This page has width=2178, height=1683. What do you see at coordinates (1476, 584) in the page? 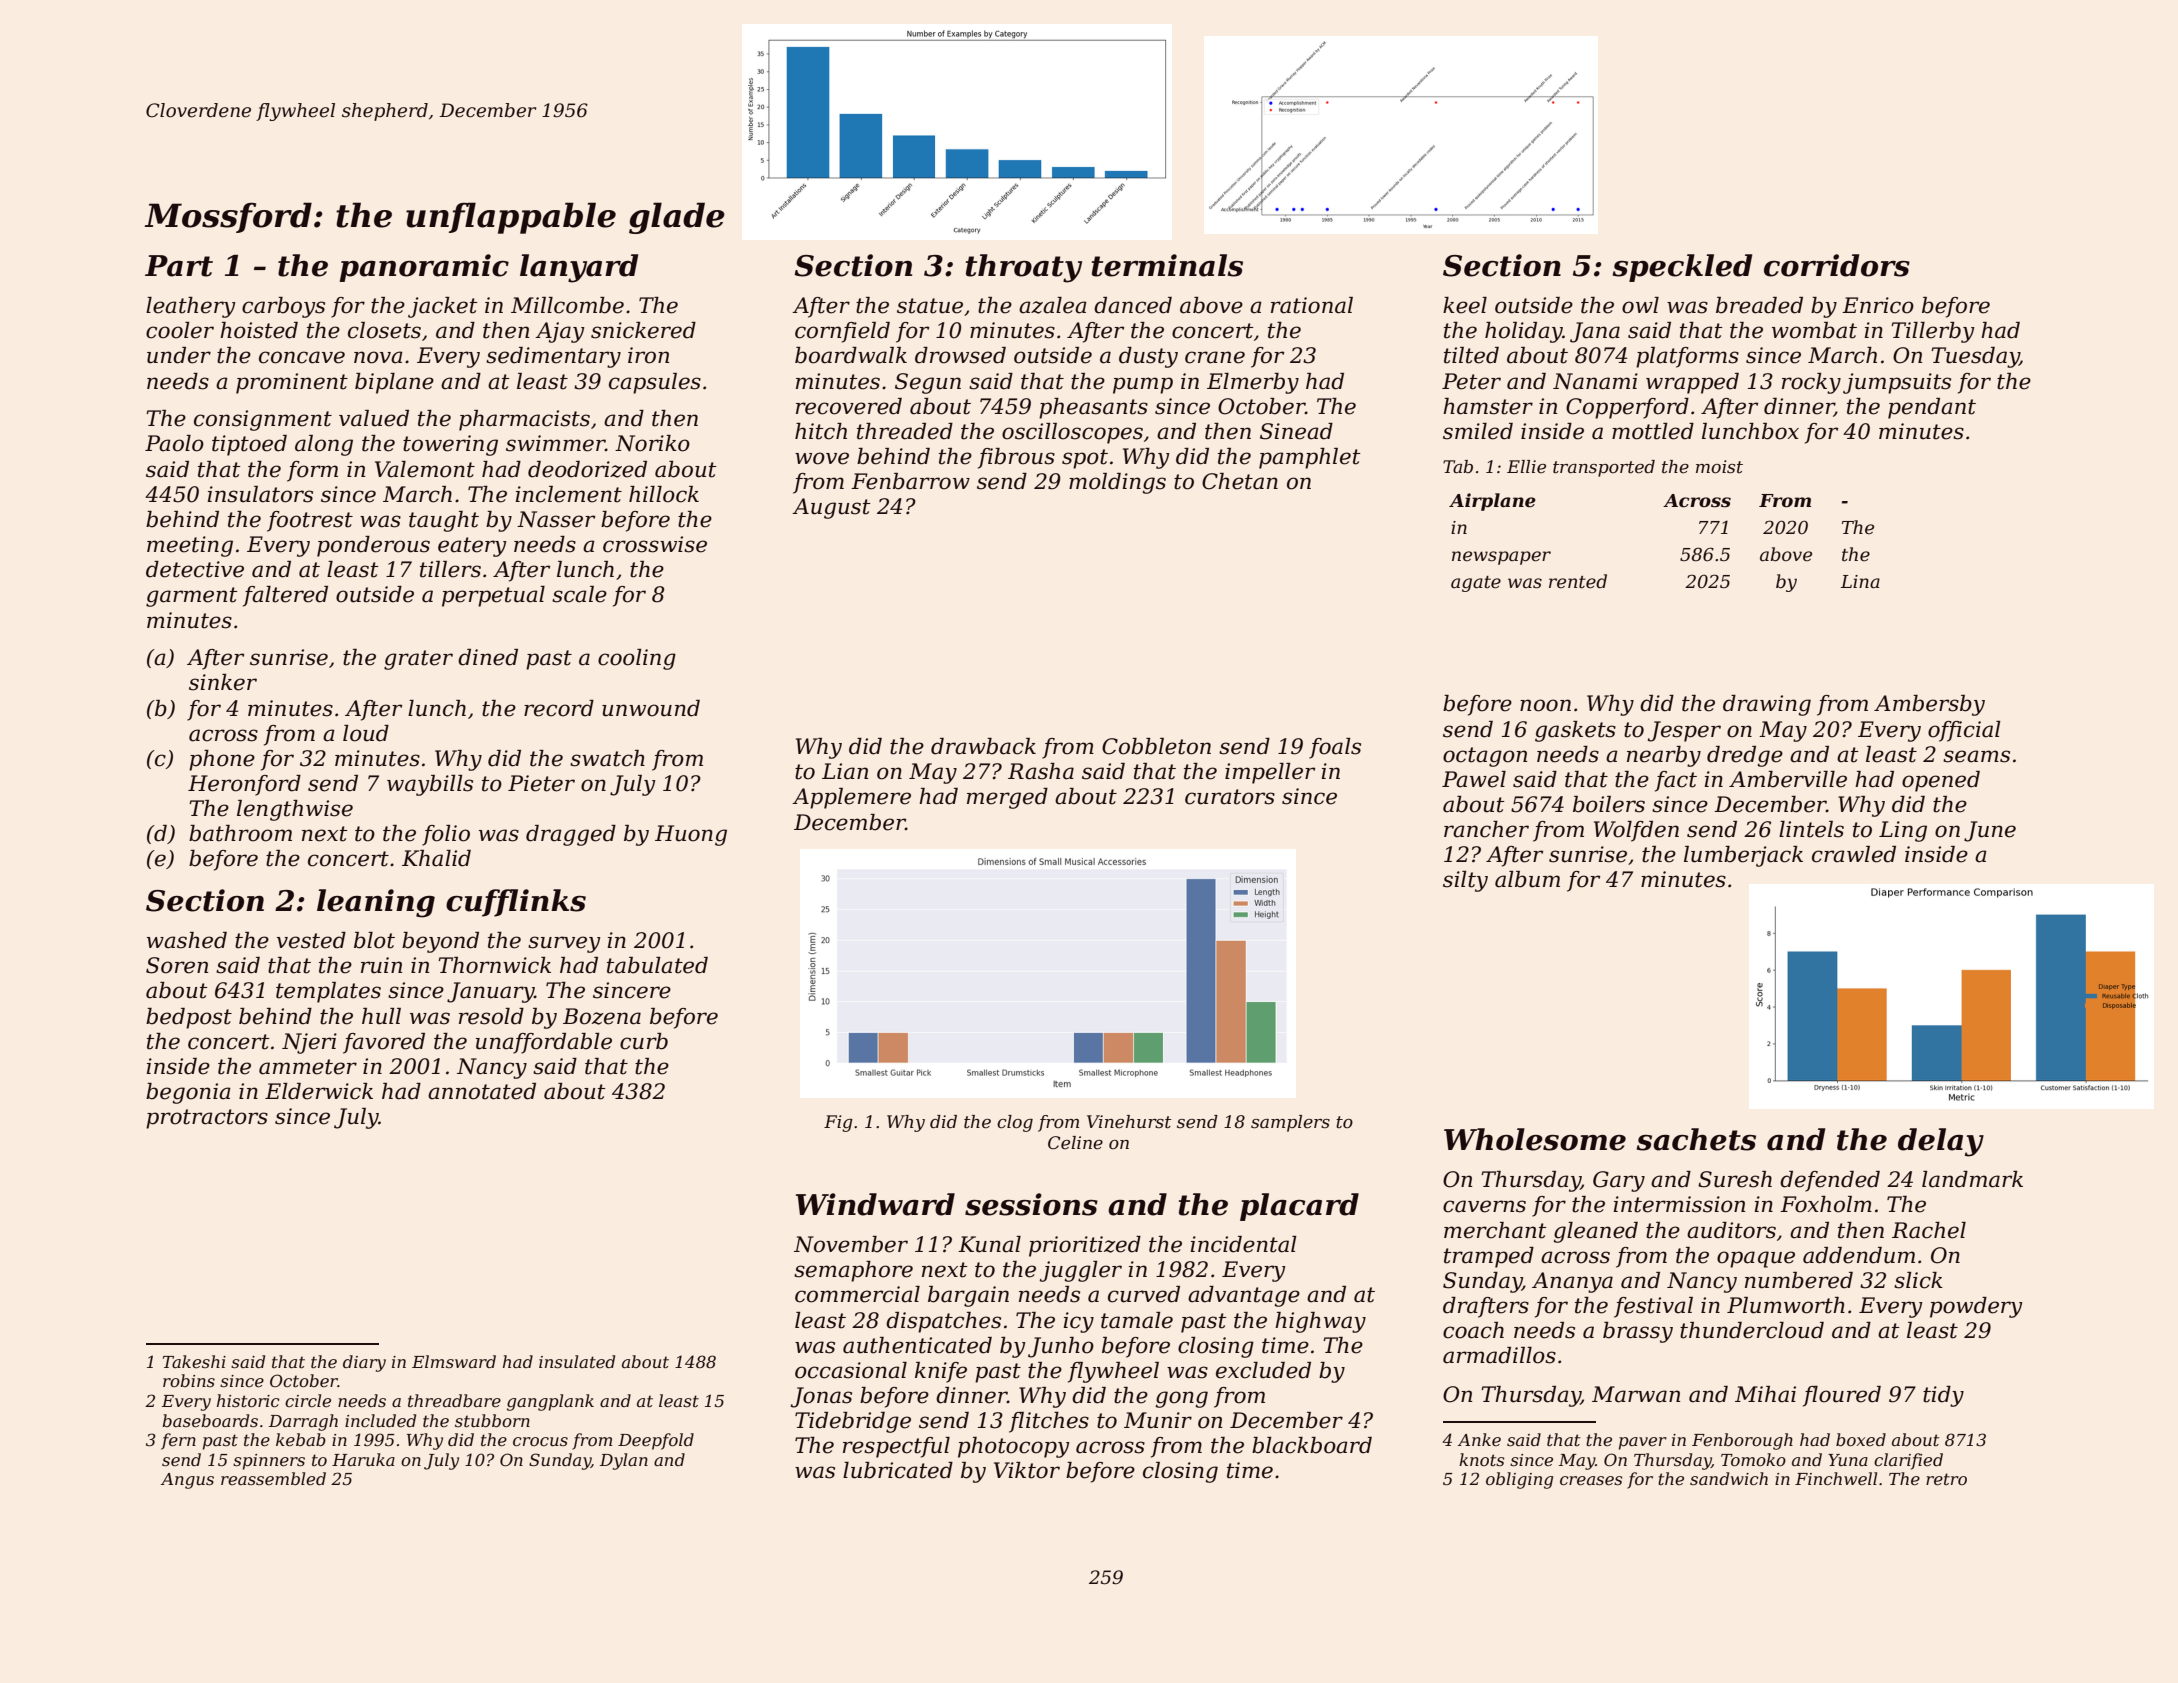
I see `agate` at bounding box center [1476, 584].
